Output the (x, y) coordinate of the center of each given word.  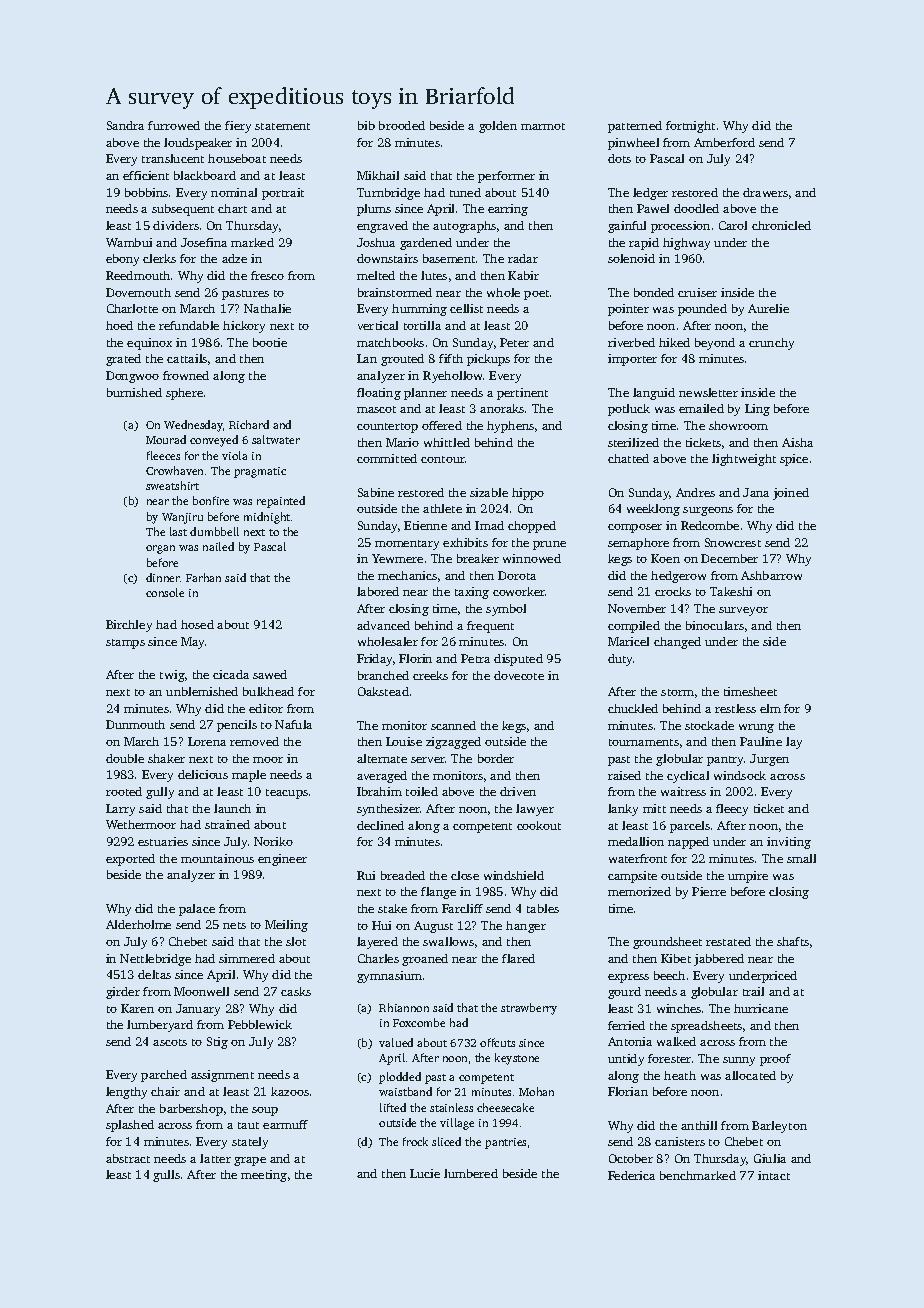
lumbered (471, 1173)
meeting (264, 1176)
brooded (402, 125)
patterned (635, 127)
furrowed (174, 125)
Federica (631, 1175)
